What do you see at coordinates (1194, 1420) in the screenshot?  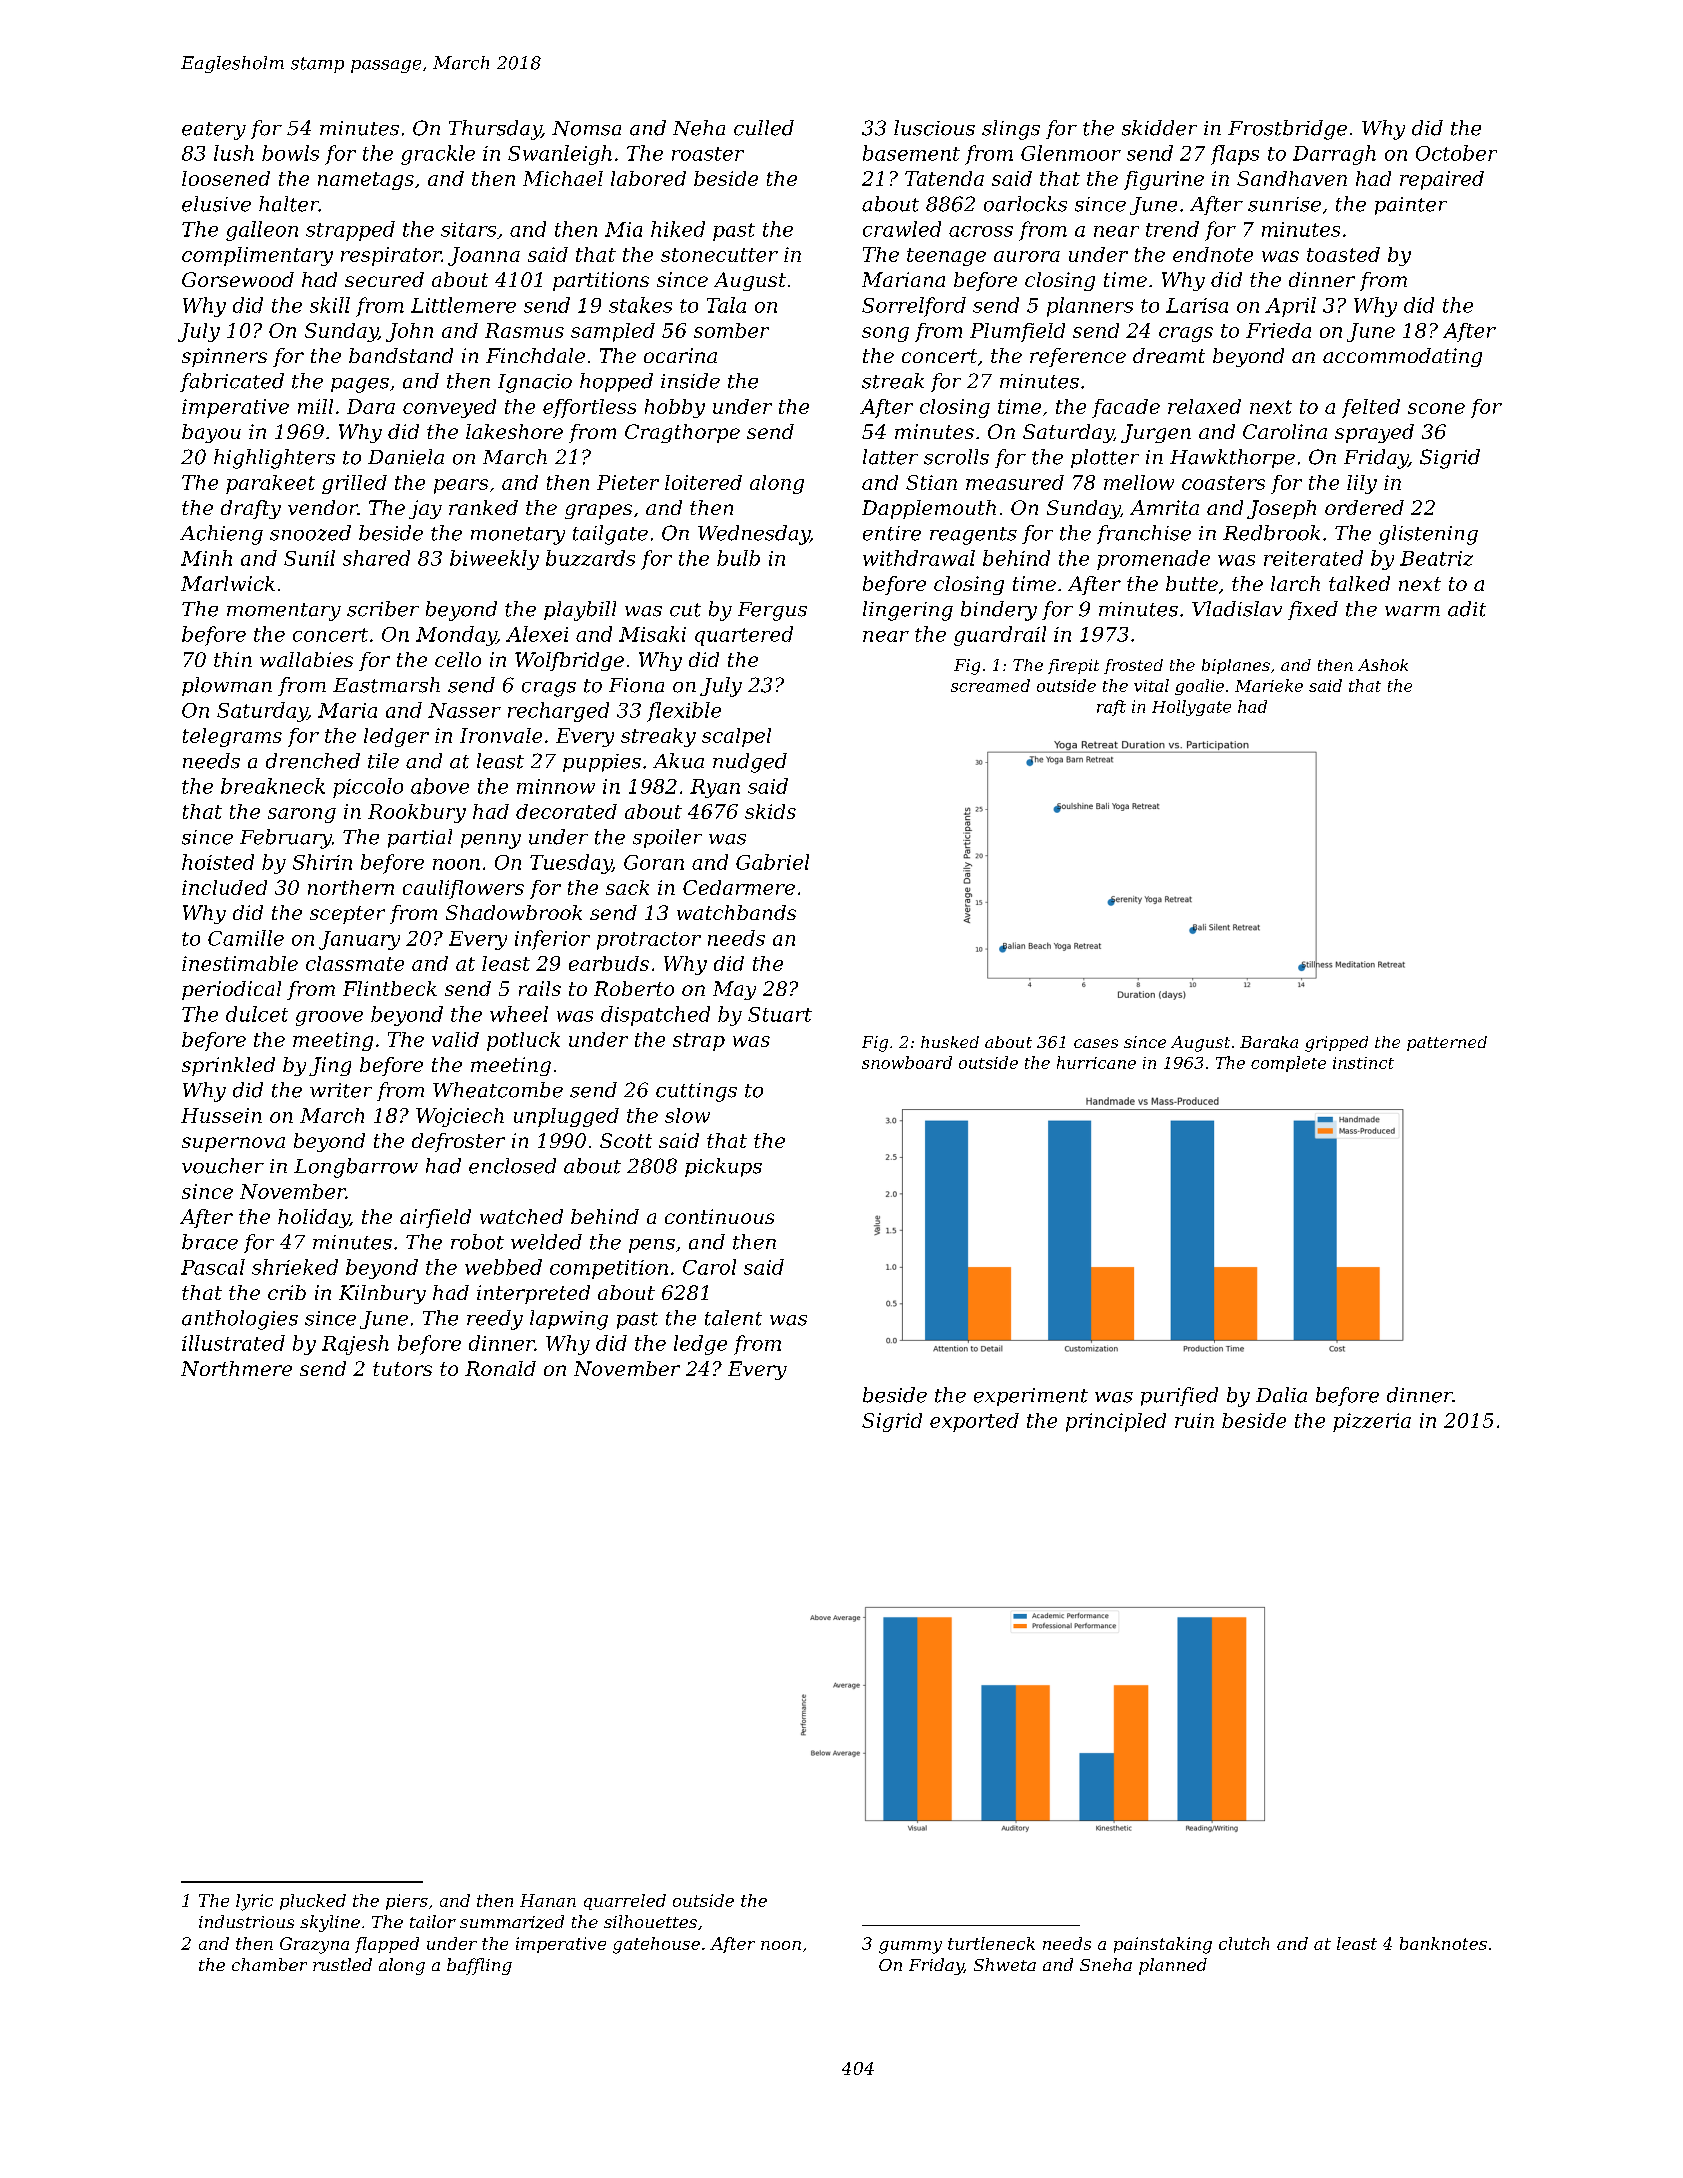 I see `ruin` at bounding box center [1194, 1420].
